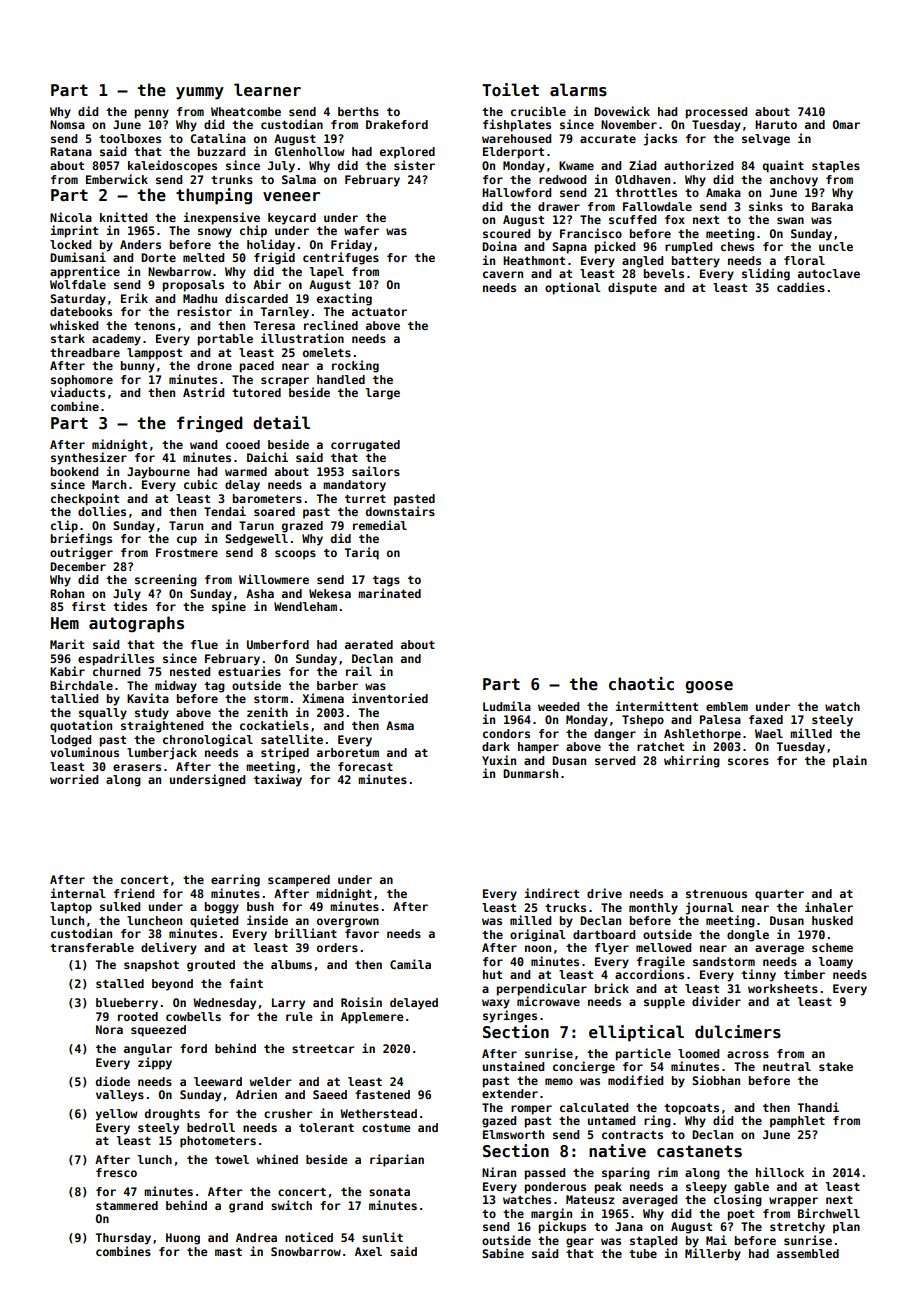  Describe the element at coordinates (723, 192) in the screenshot. I see `Amaka` at that location.
